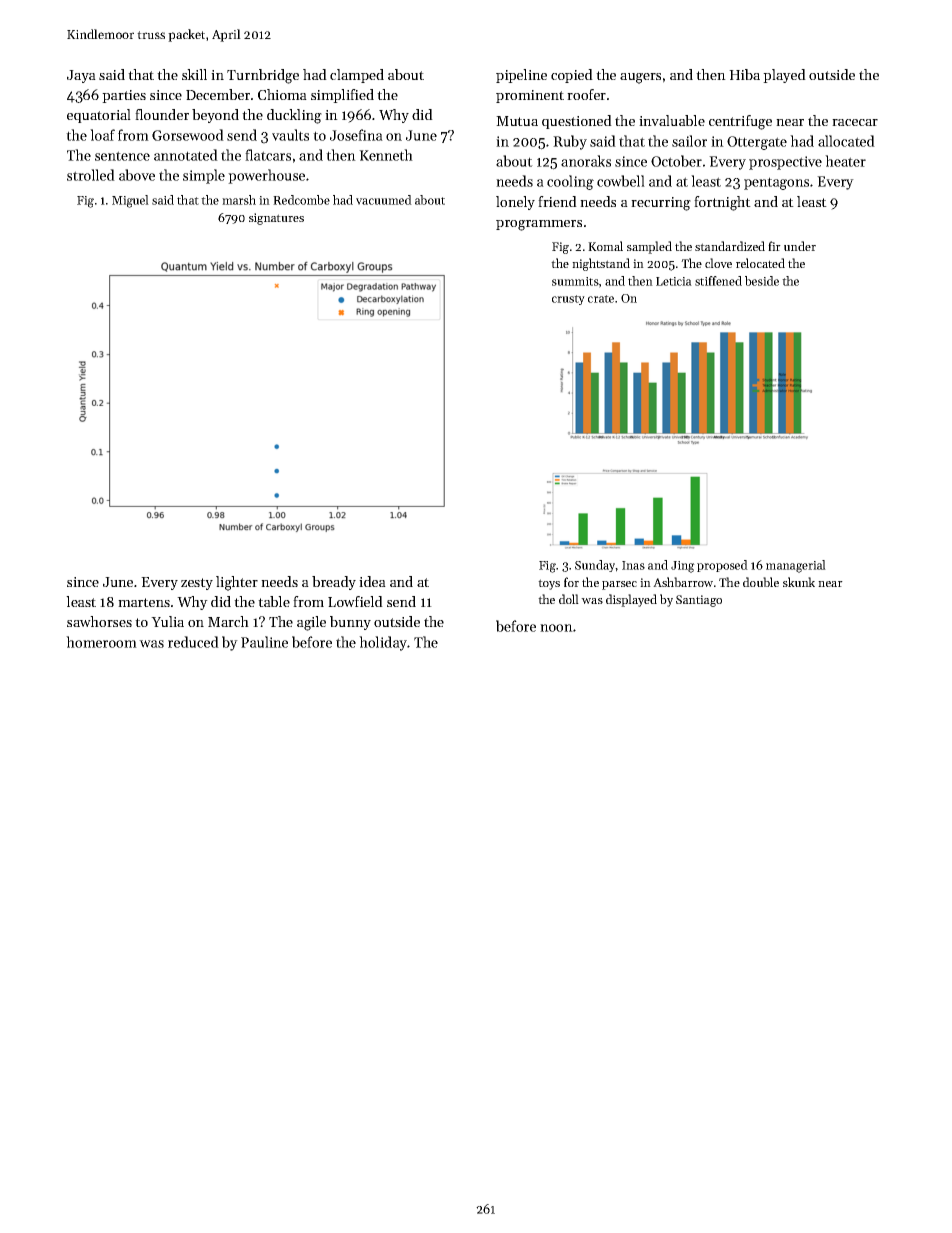  I want to click on centrifuge, so click(740, 122).
